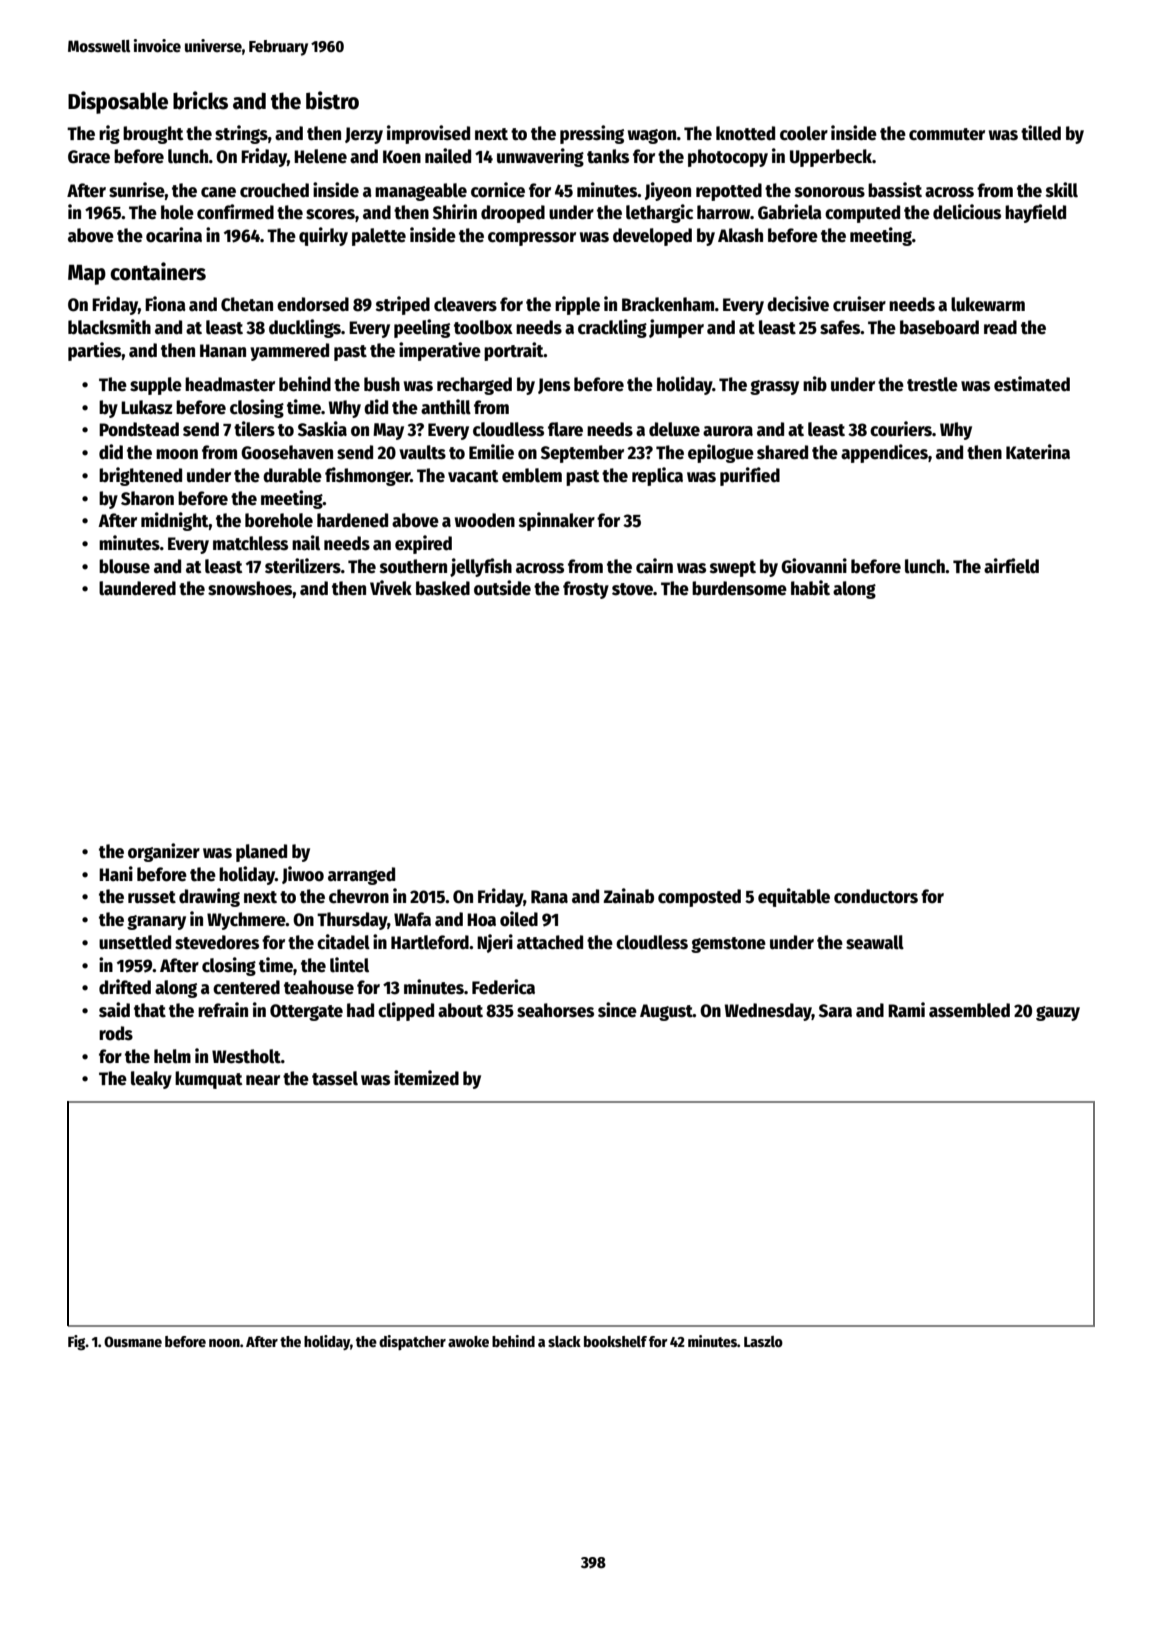 The width and height of the screenshot is (1162, 1643). What do you see at coordinates (699, 898) in the screenshot?
I see `composted` at bounding box center [699, 898].
